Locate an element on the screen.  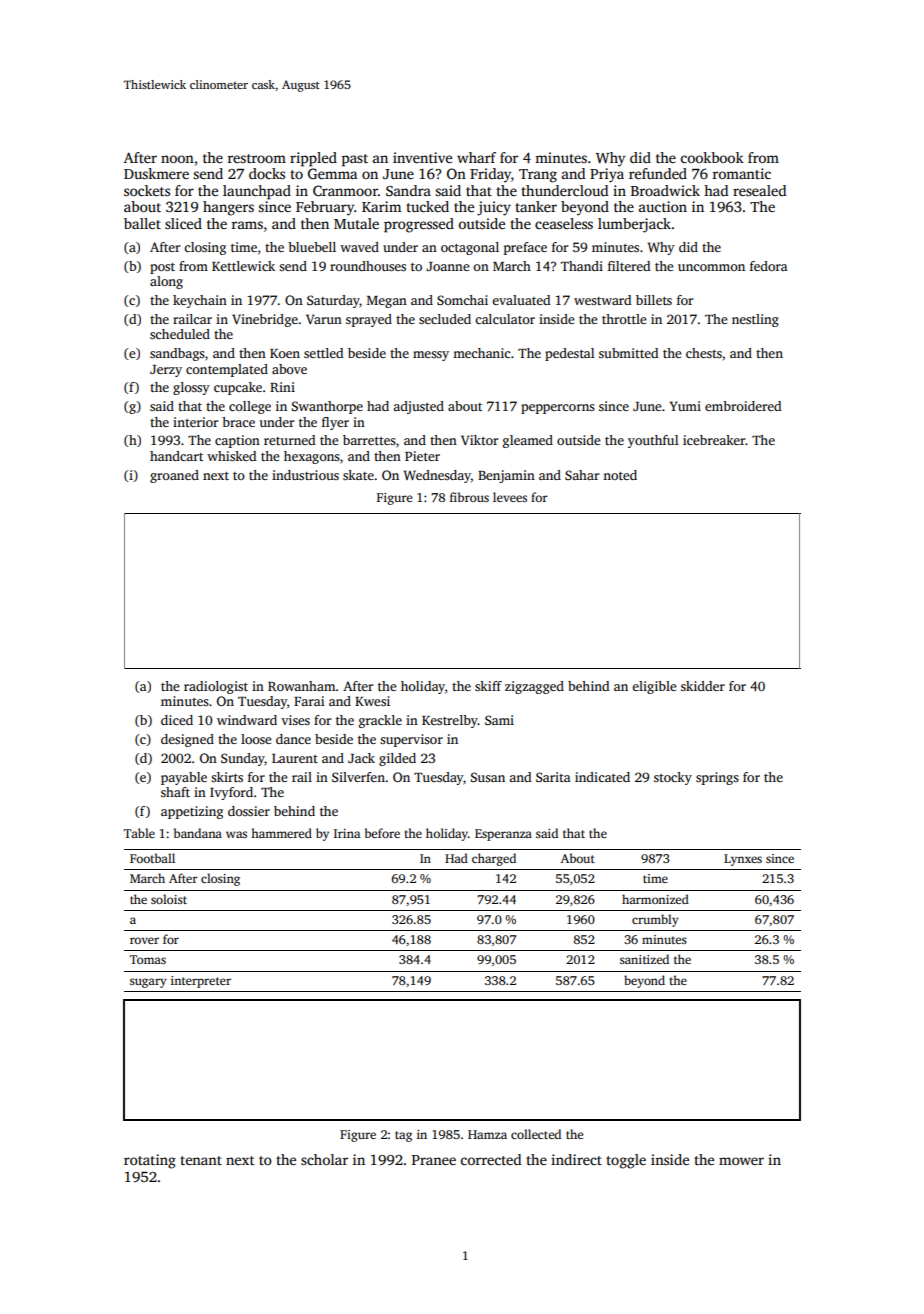
noon is located at coordinates (177, 159).
